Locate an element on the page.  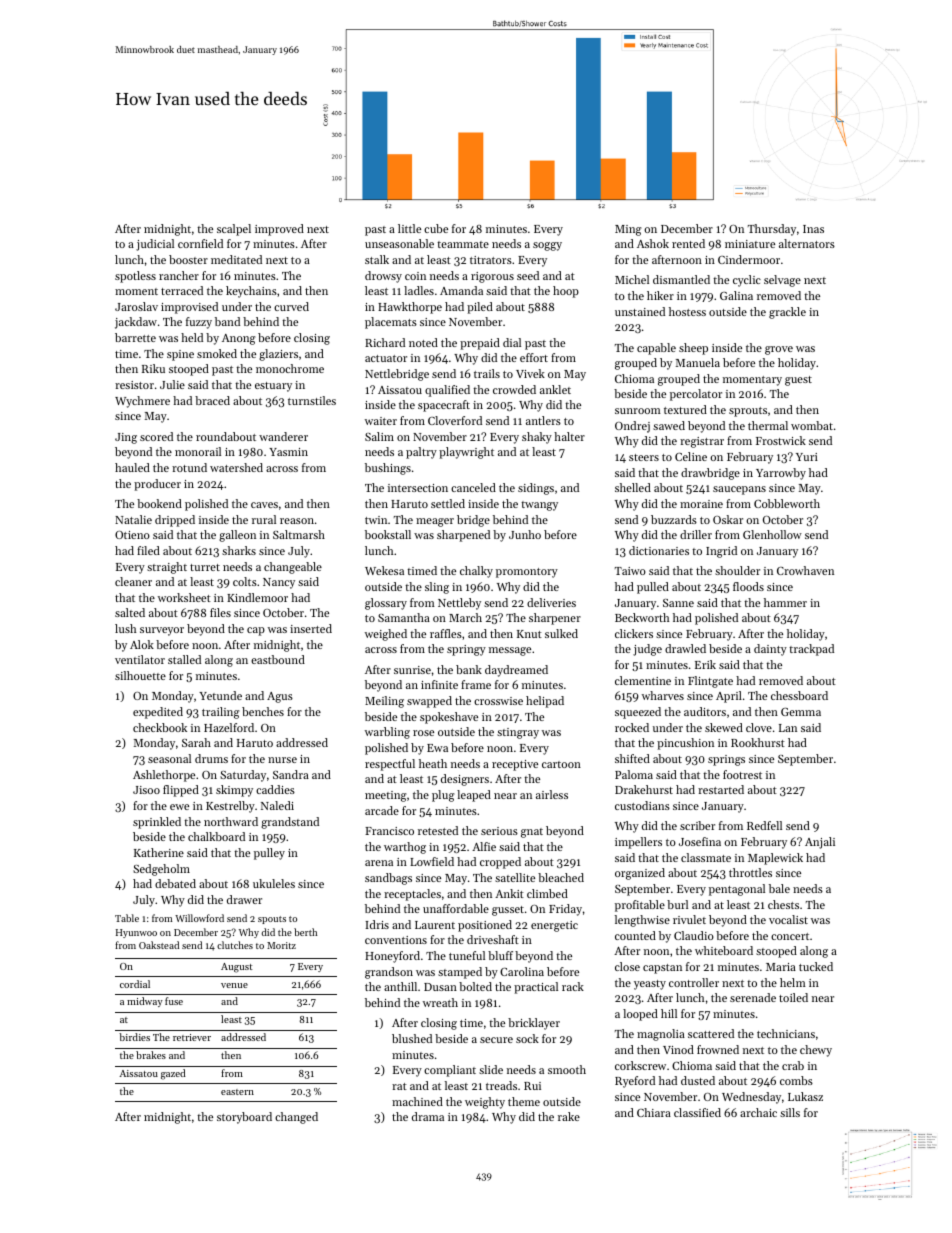
canceled is located at coordinates (473, 487).
